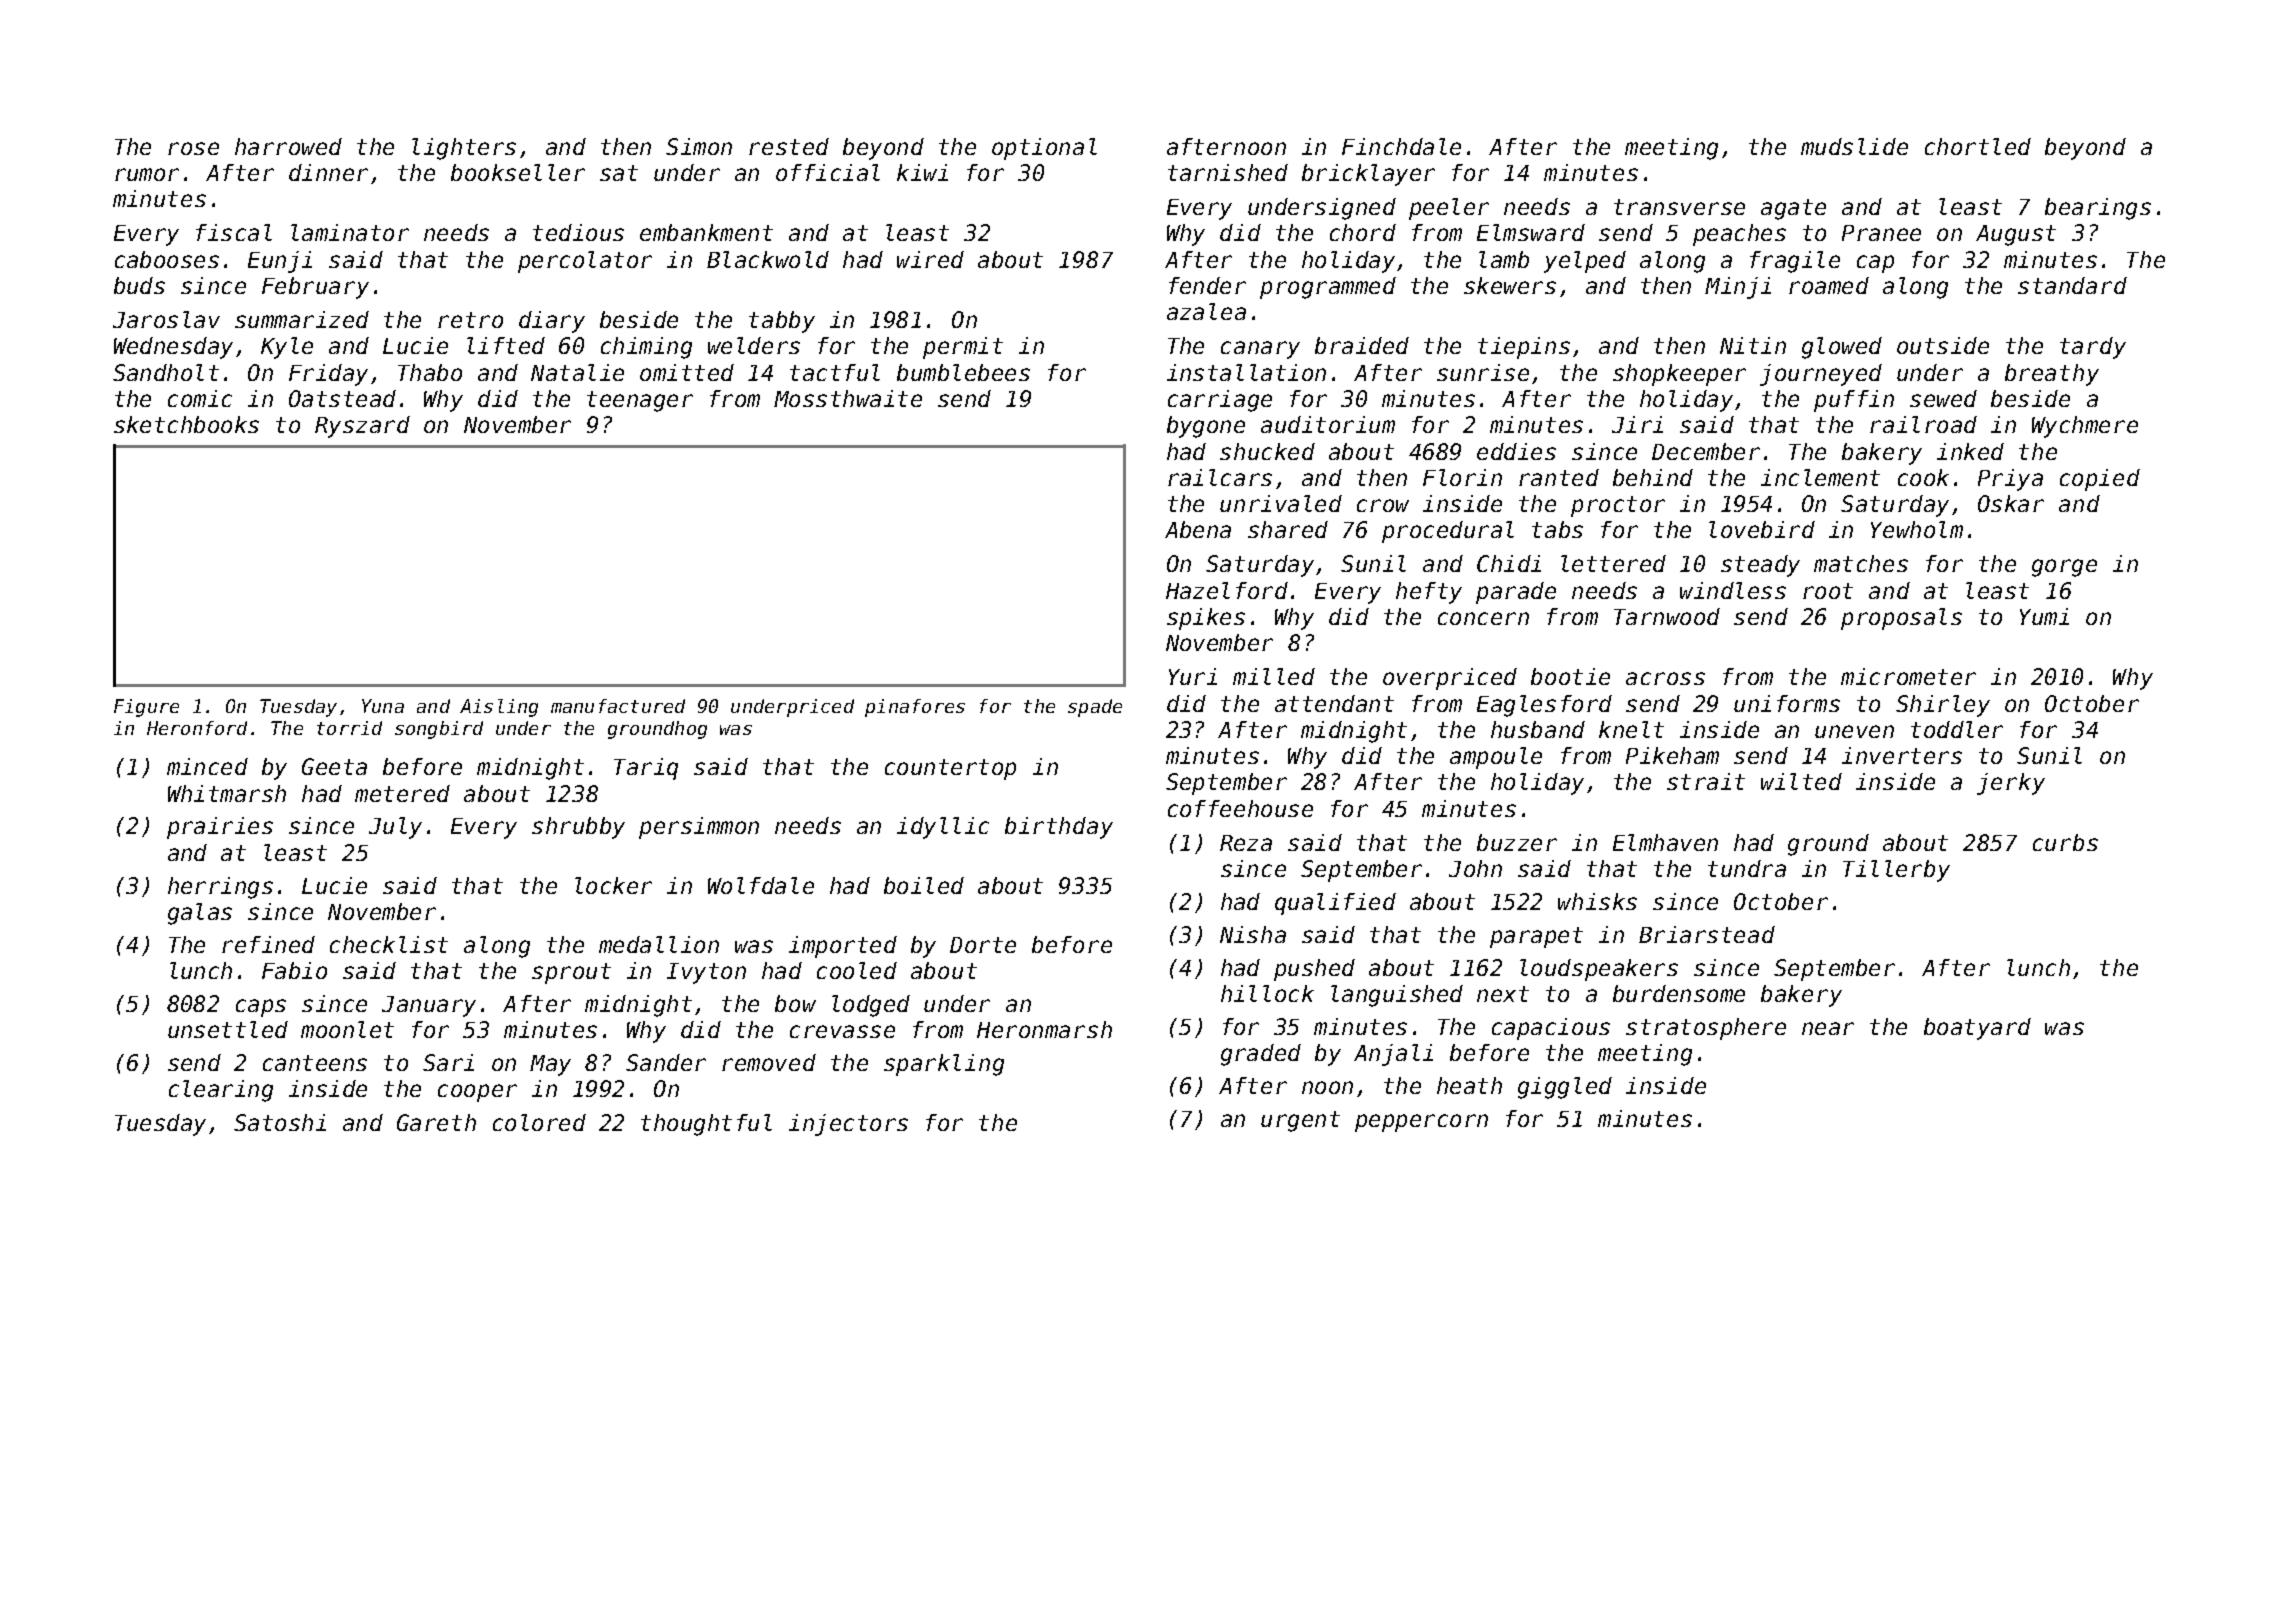 This screenshot has height=1620, width=2292. What do you see at coordinates (362, 427) in the screenshot?
I see `Ryszard` at bounding box center [362, 427].
